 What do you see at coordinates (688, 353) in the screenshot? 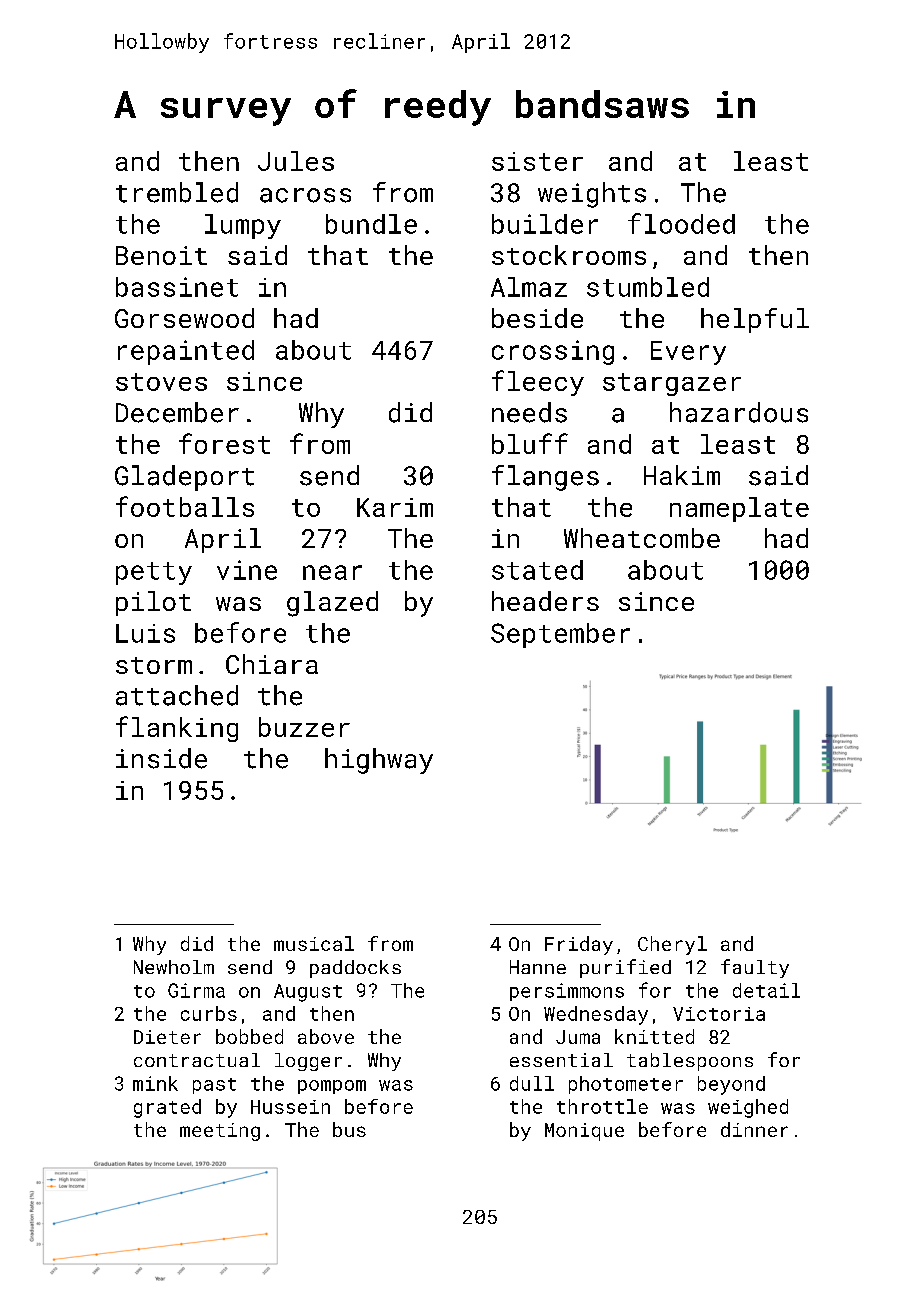
I see `Every` at bounding box center [688, 353].
